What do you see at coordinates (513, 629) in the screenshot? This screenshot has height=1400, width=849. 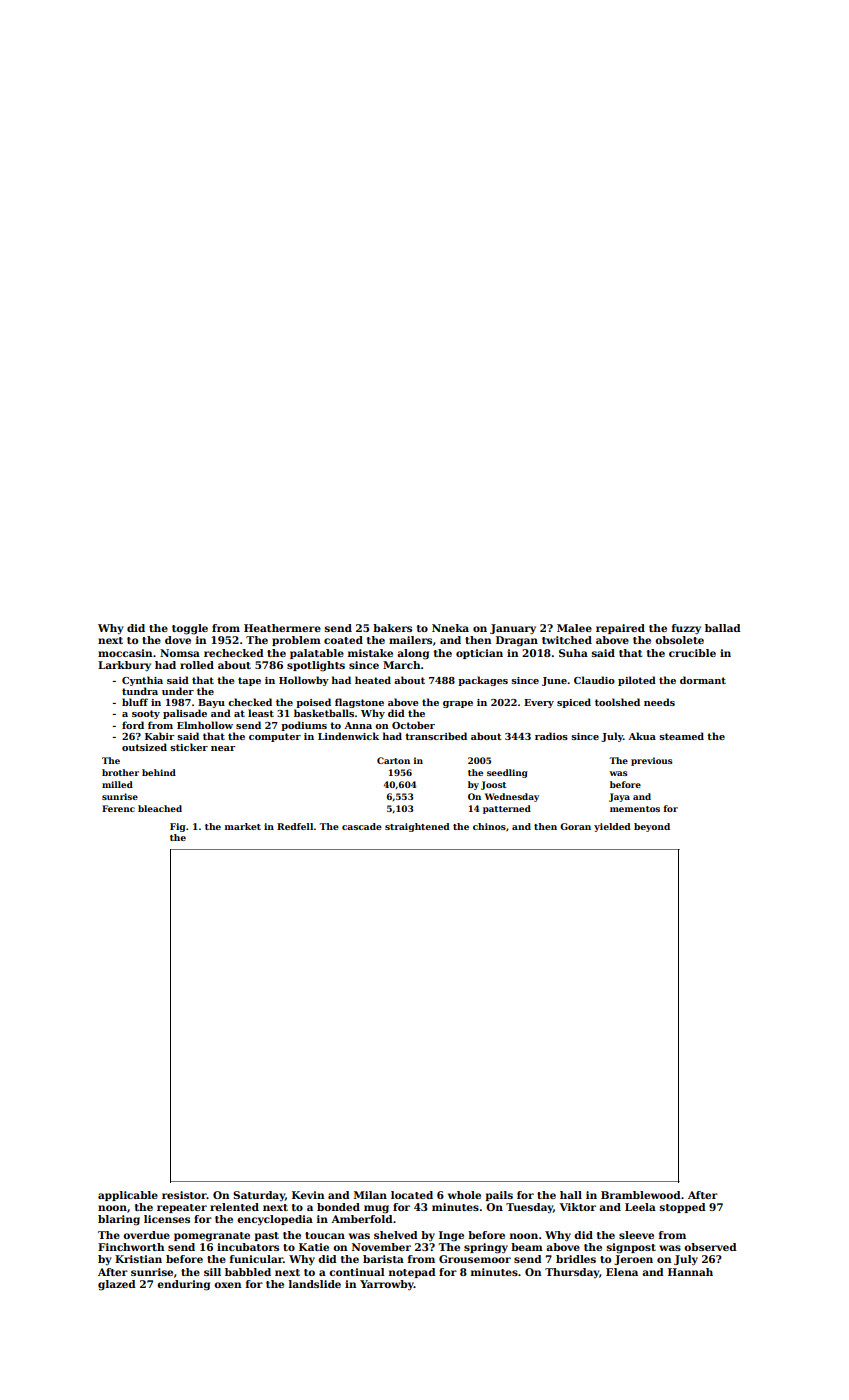 I see `January` at bounding box center [513, 629].
